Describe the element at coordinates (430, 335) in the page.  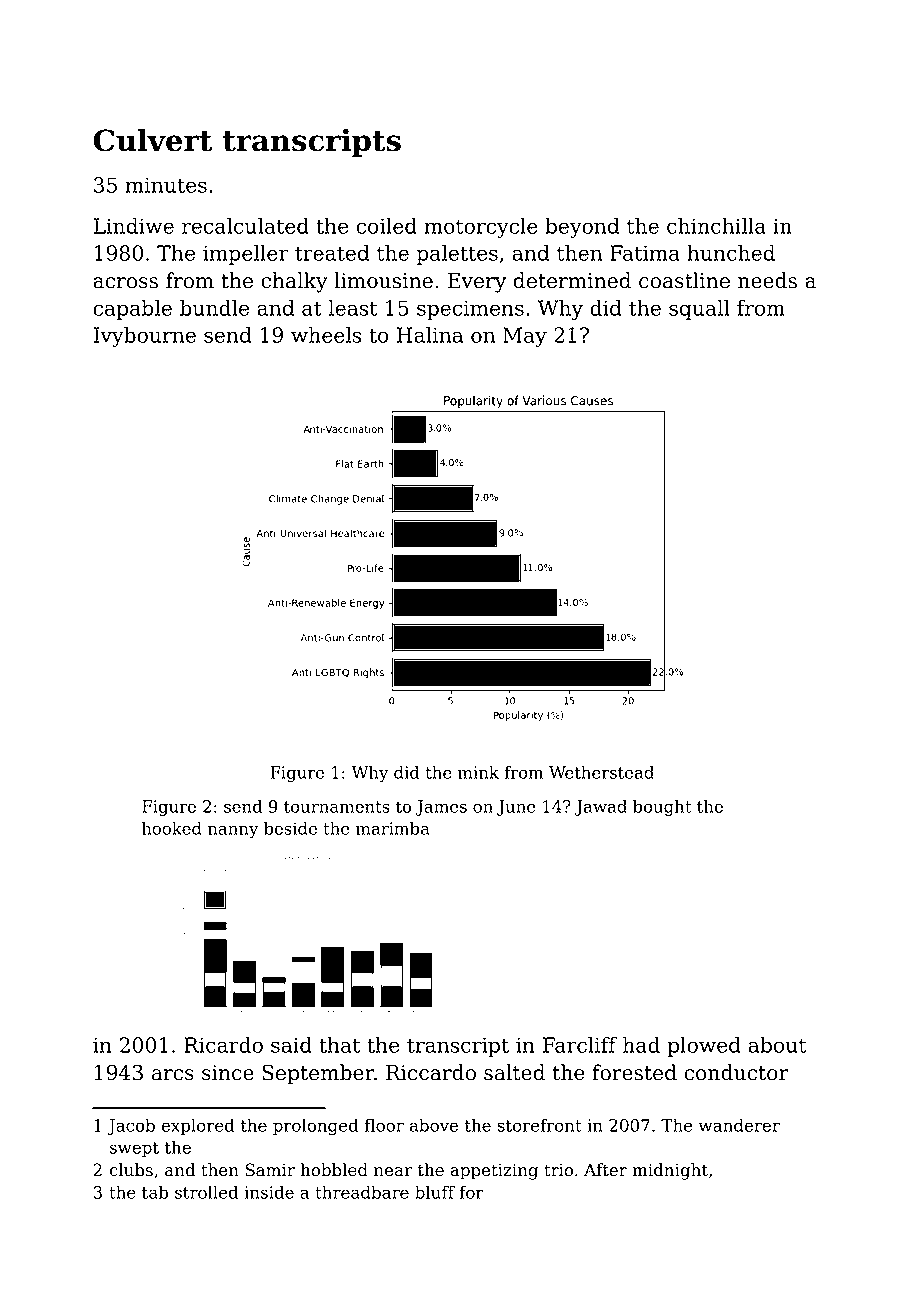
I see `Halina` at that location.
